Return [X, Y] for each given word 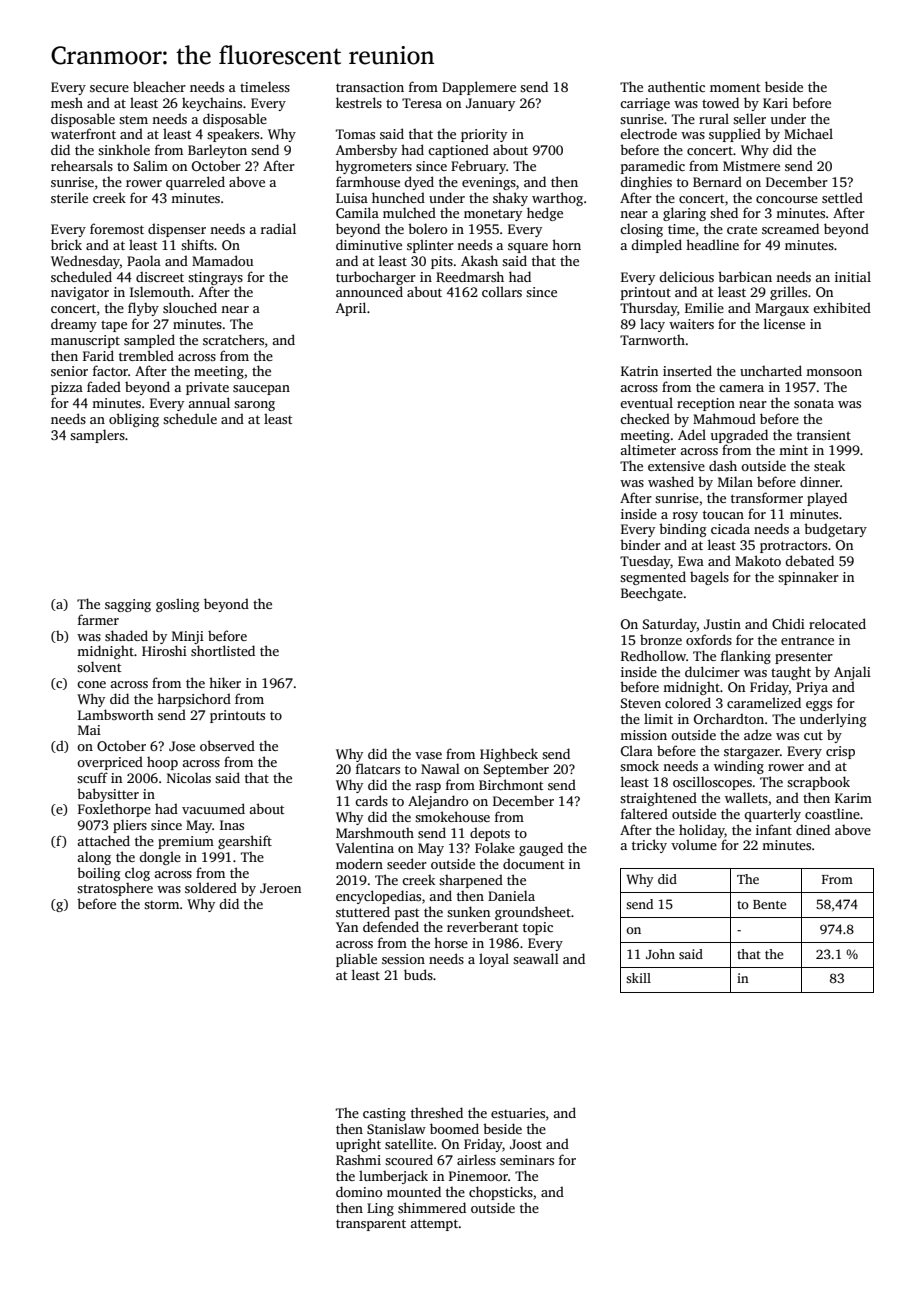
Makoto [758, 560]
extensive [676, 466]
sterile [69, 197]
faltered [644, 813]
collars [502, 291]
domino [359, 1191]
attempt [434, 1225]
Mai [89, 730]
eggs [819, 706]
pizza [67, 388]
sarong [254, 406]
